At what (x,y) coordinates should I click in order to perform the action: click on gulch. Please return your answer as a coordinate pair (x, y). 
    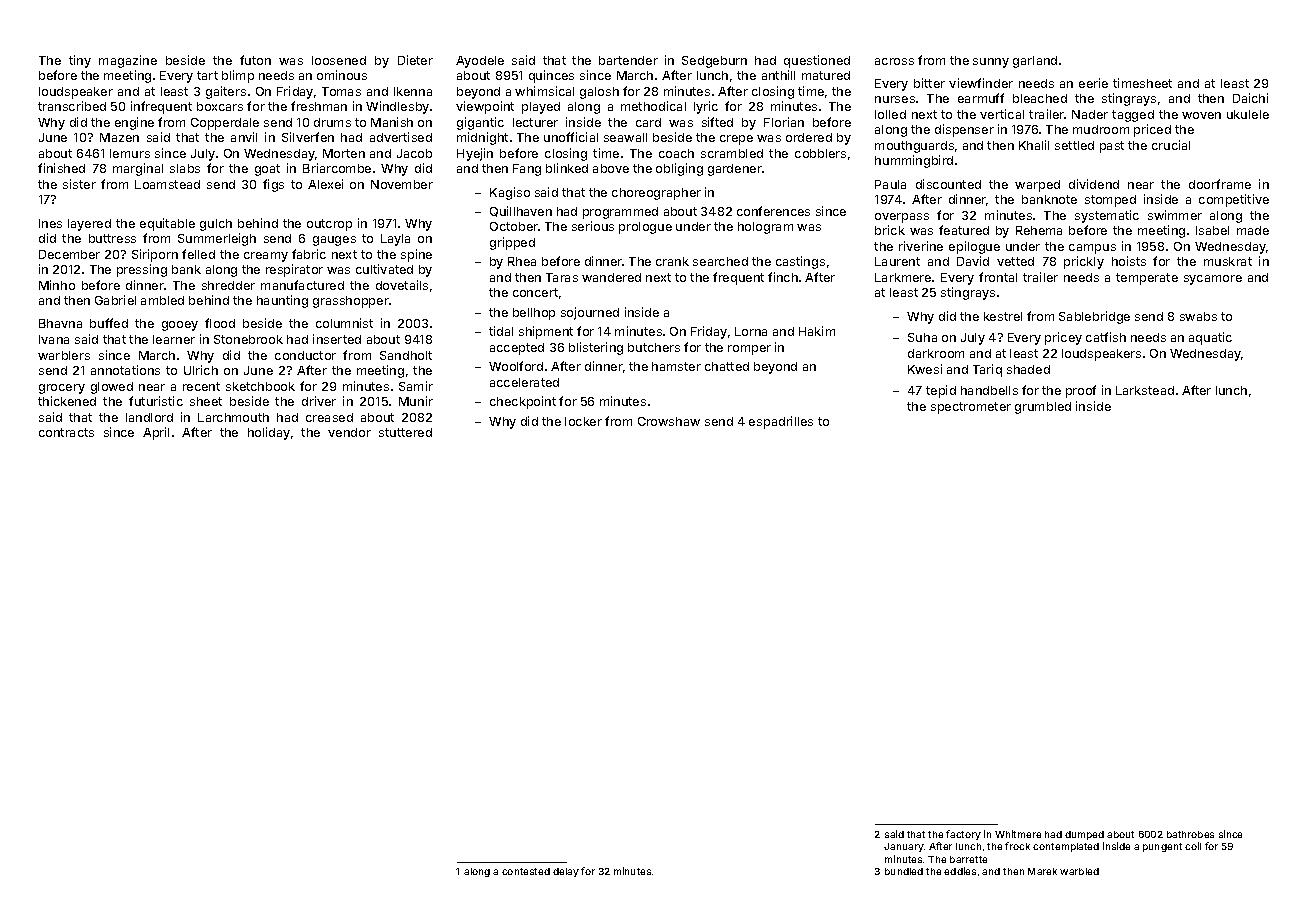
    Looking at the image, I should click on (216, 225).
